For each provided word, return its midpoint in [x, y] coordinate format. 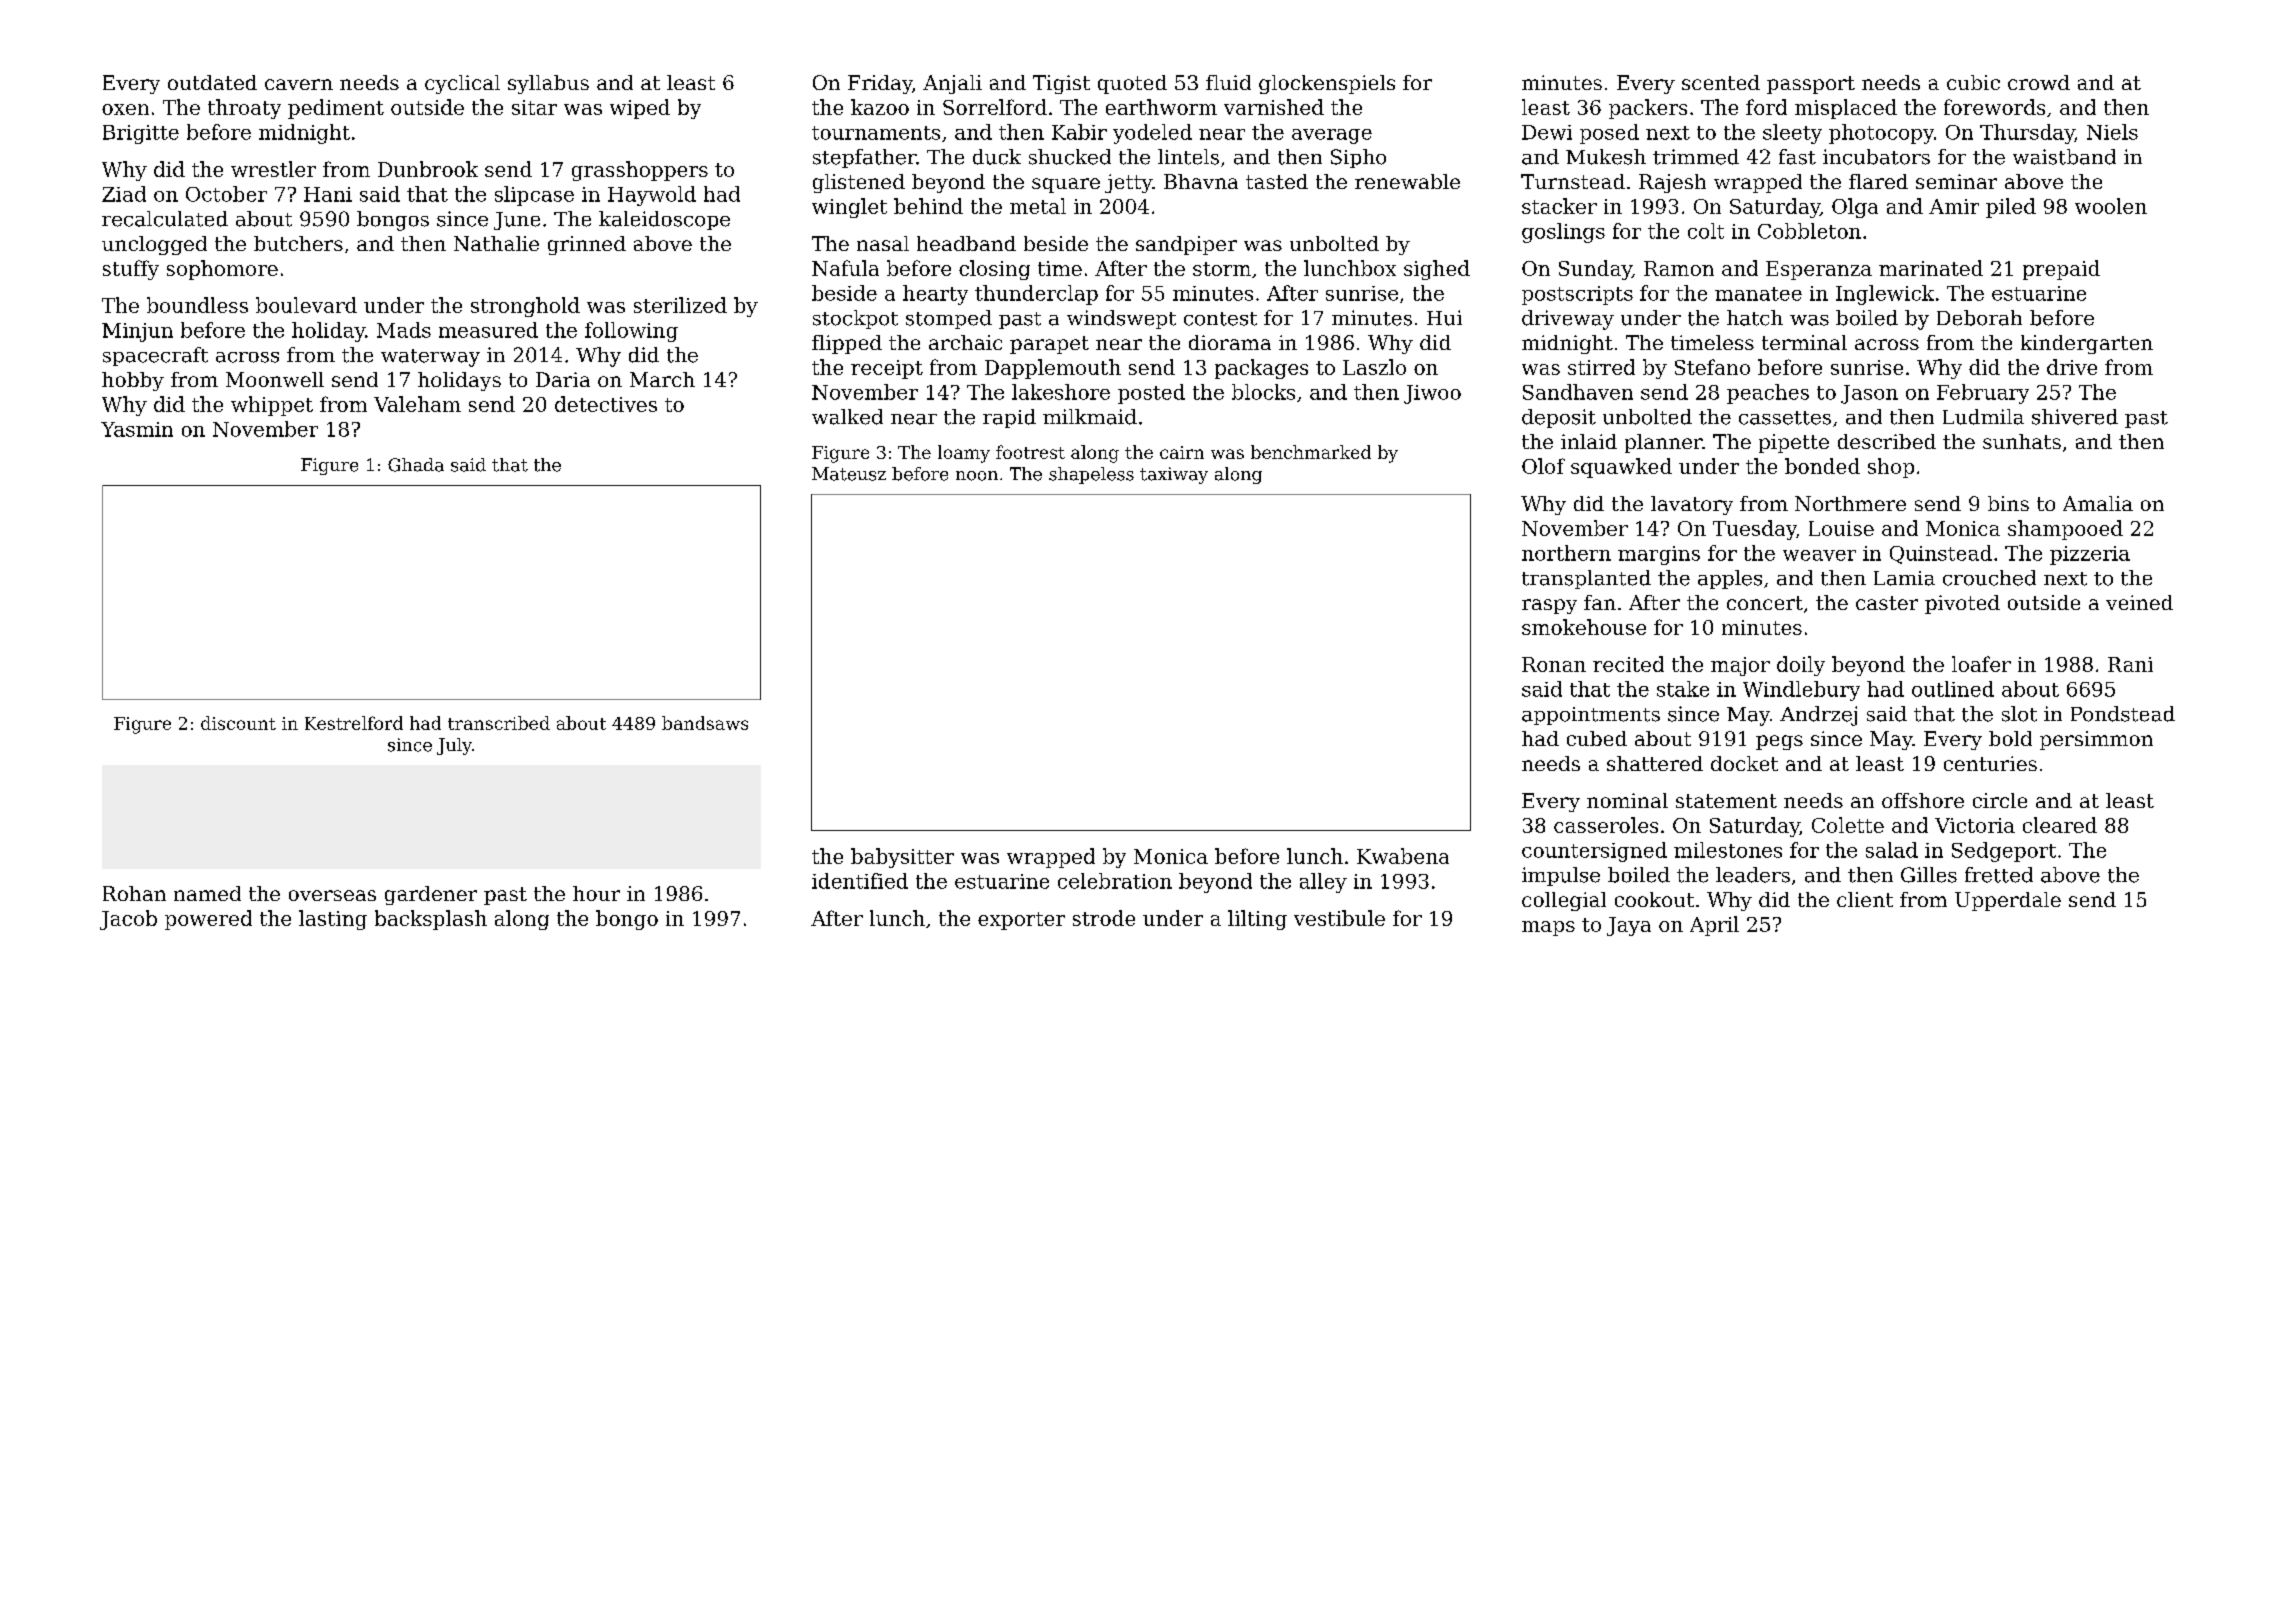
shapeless [1091, 475]
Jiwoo [1432, 394]
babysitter [902, 858]
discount [238, 723]
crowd [2039, 82]
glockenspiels [1327, 84]
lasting [333, 920]
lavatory [1692, 505]
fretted [1999, 875]
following [631, 332]
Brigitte [141, 134]
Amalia [2098, 503]
